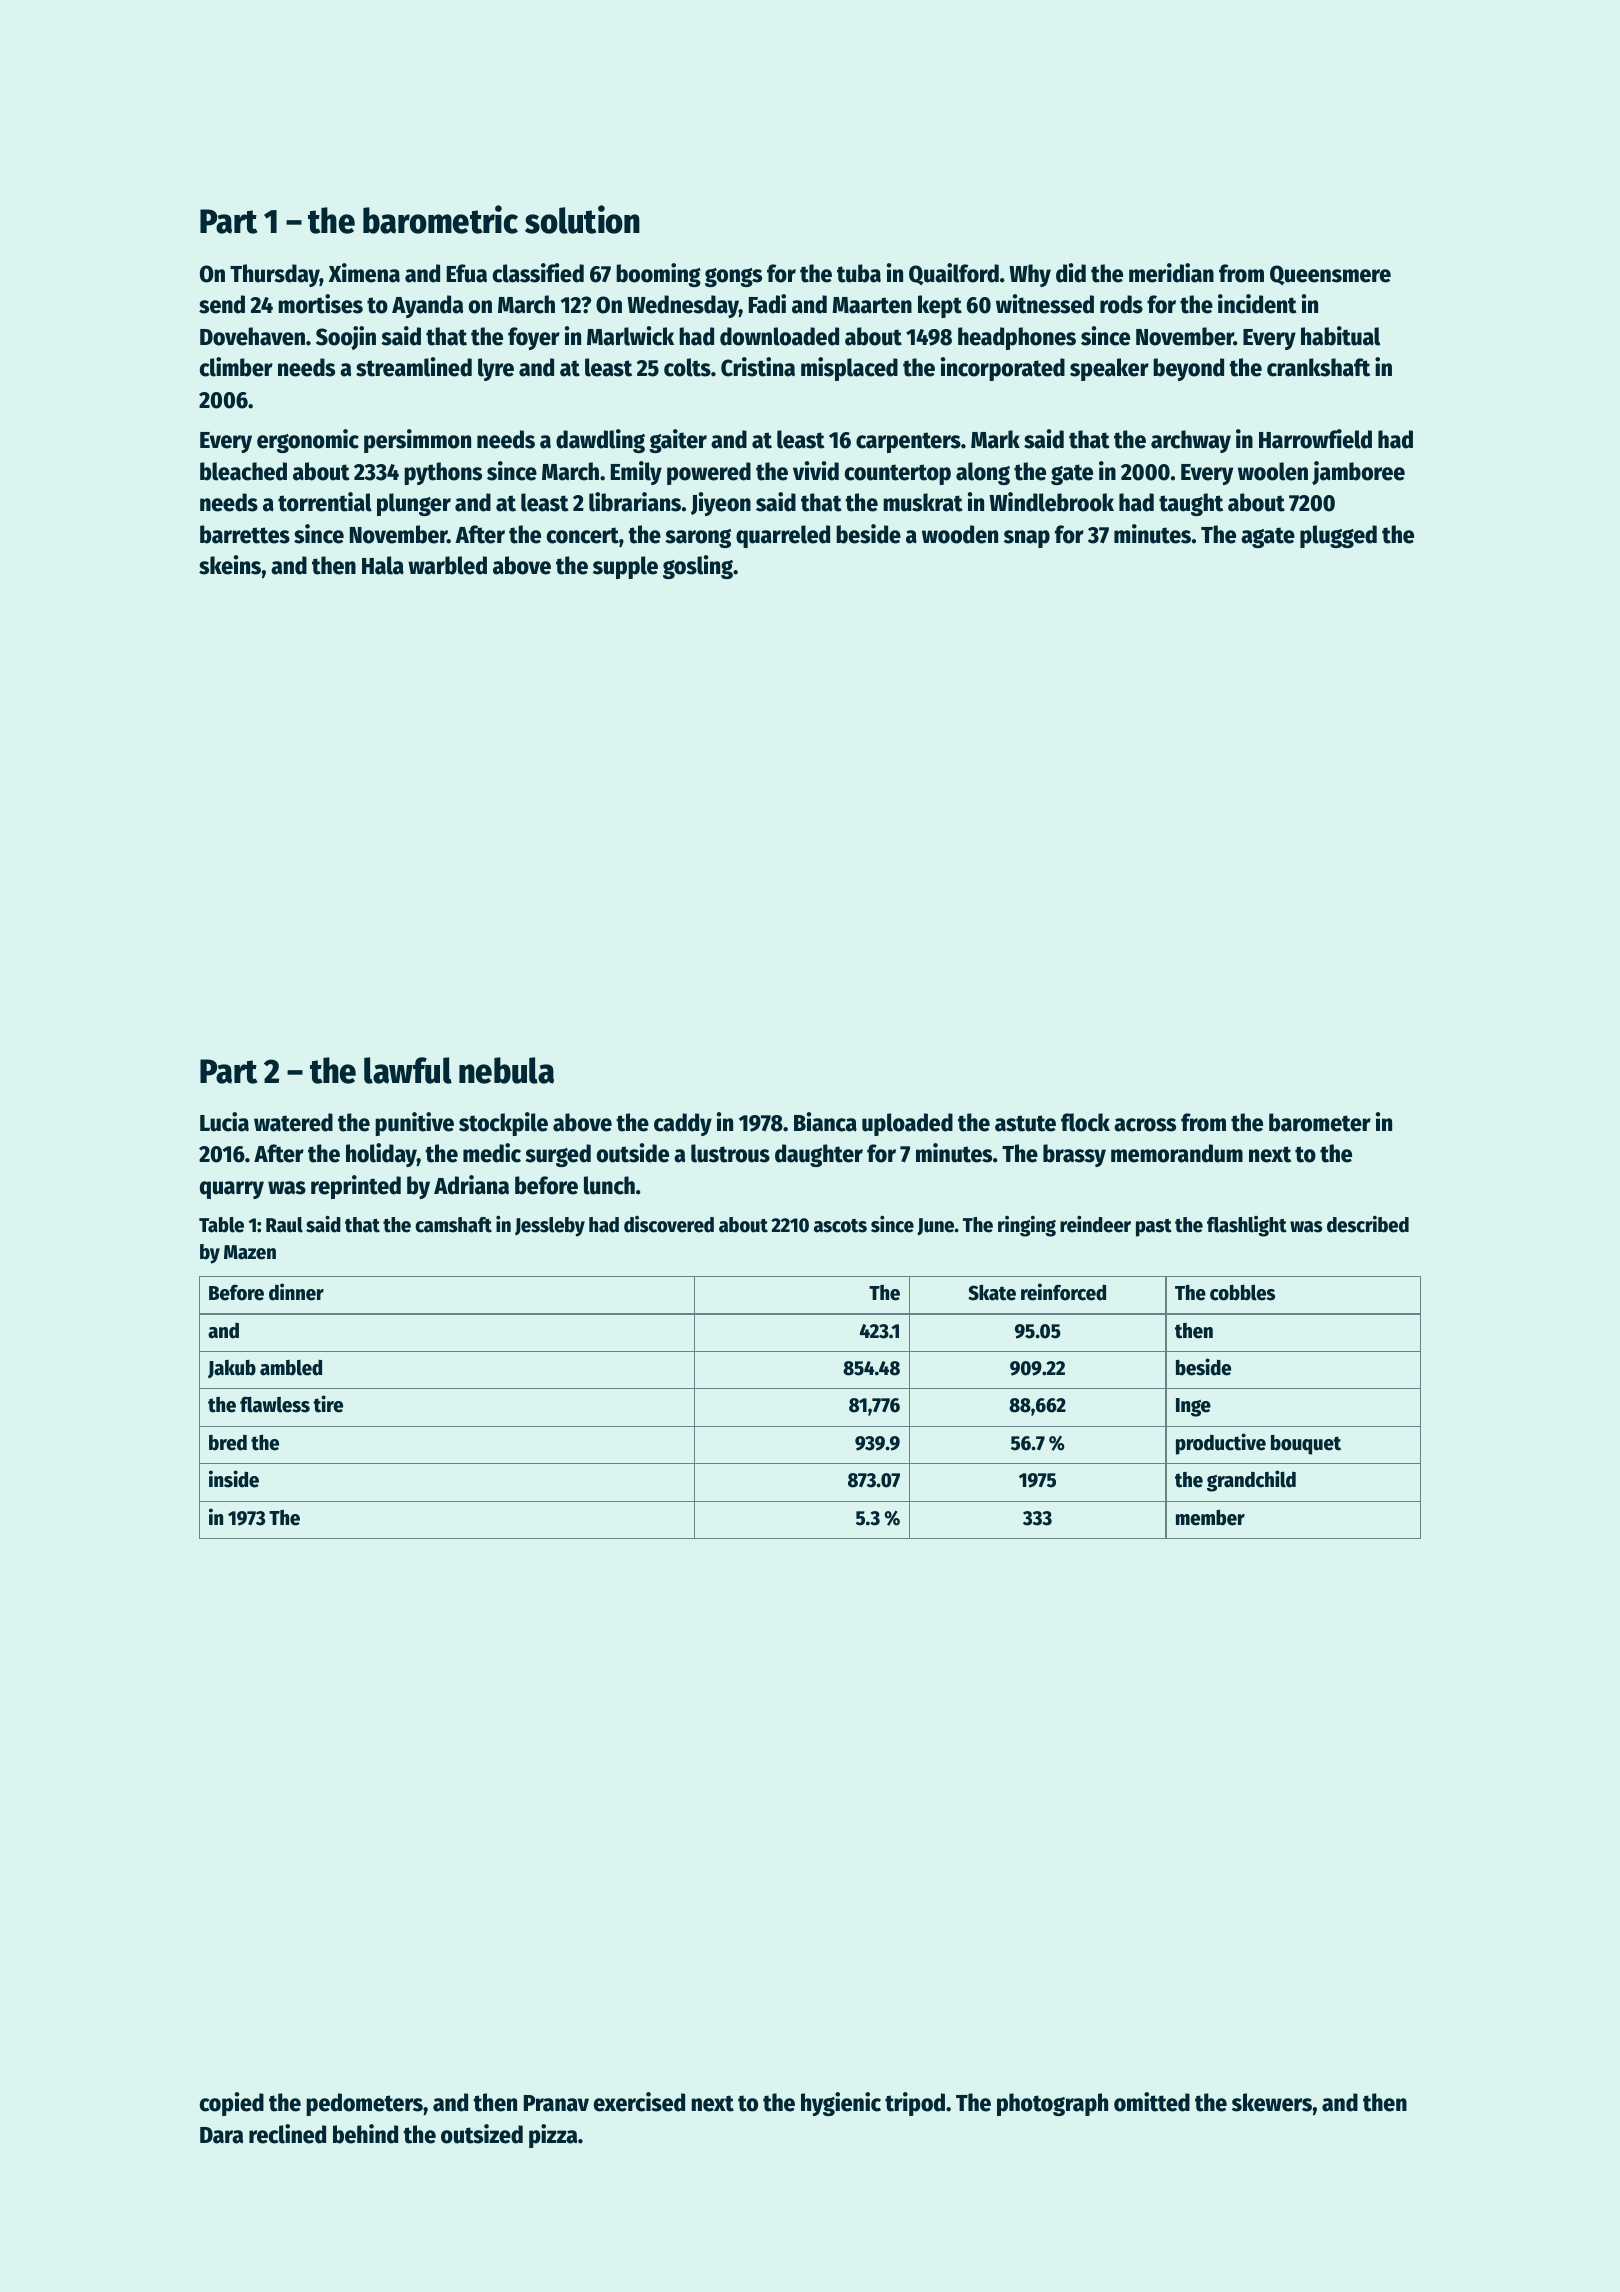  What do you see at coordinates (1242, 1292) in the screenshot?
I see `cobbles` at bounding box center [1242, 1292].
